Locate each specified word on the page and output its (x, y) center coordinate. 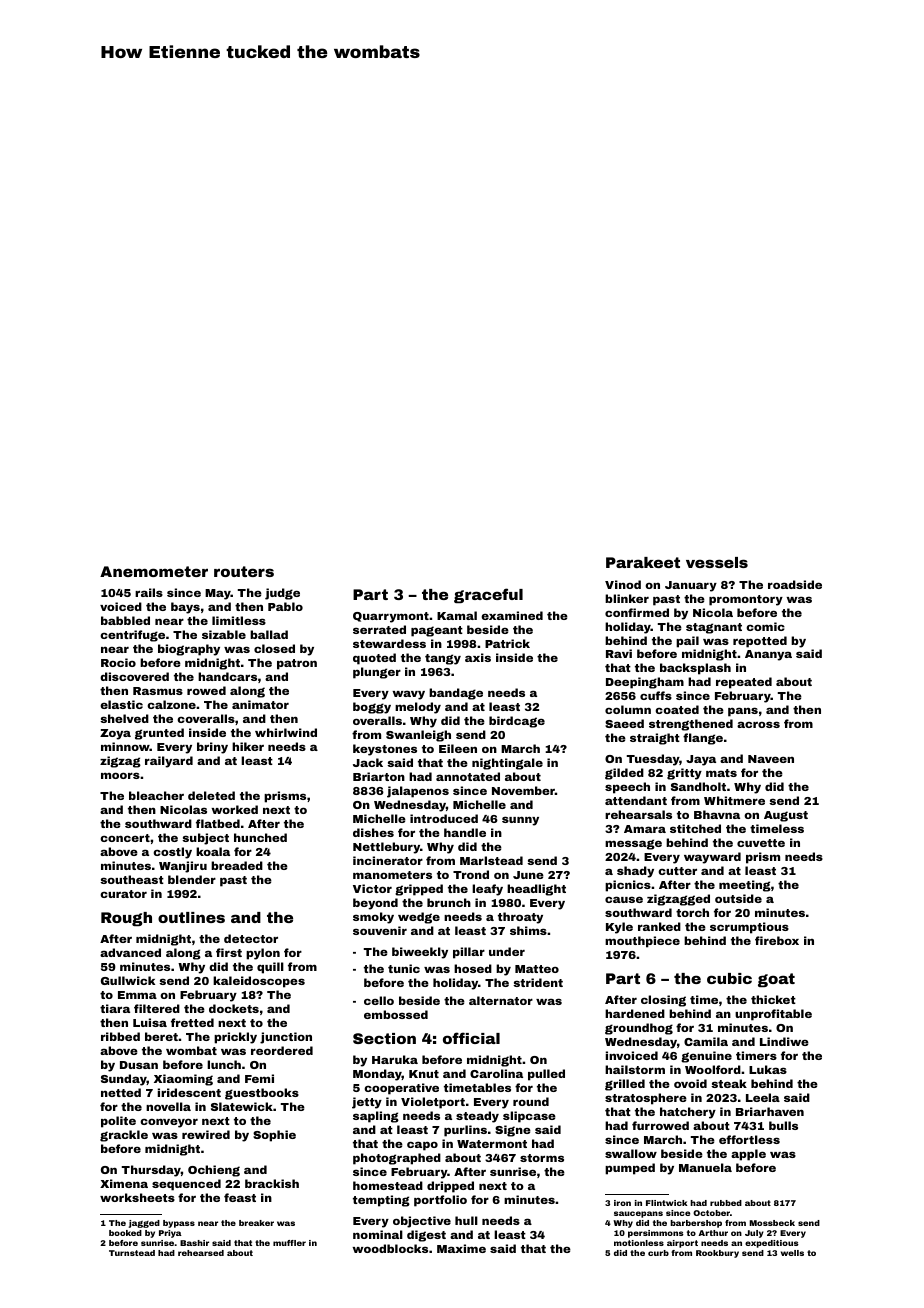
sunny (520, 821)
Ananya (768, 655)
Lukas (768, 1069)
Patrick (507, 643)
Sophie (274, 1136)
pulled (546, 1075)
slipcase (529, 1117)
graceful (488, 595)
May (218, 594)
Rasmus (158, 691)
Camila (706, 1041)
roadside (795, 584)
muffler (289, 1243)
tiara (115, 1008)
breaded (237, 865)
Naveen (771, 759)
